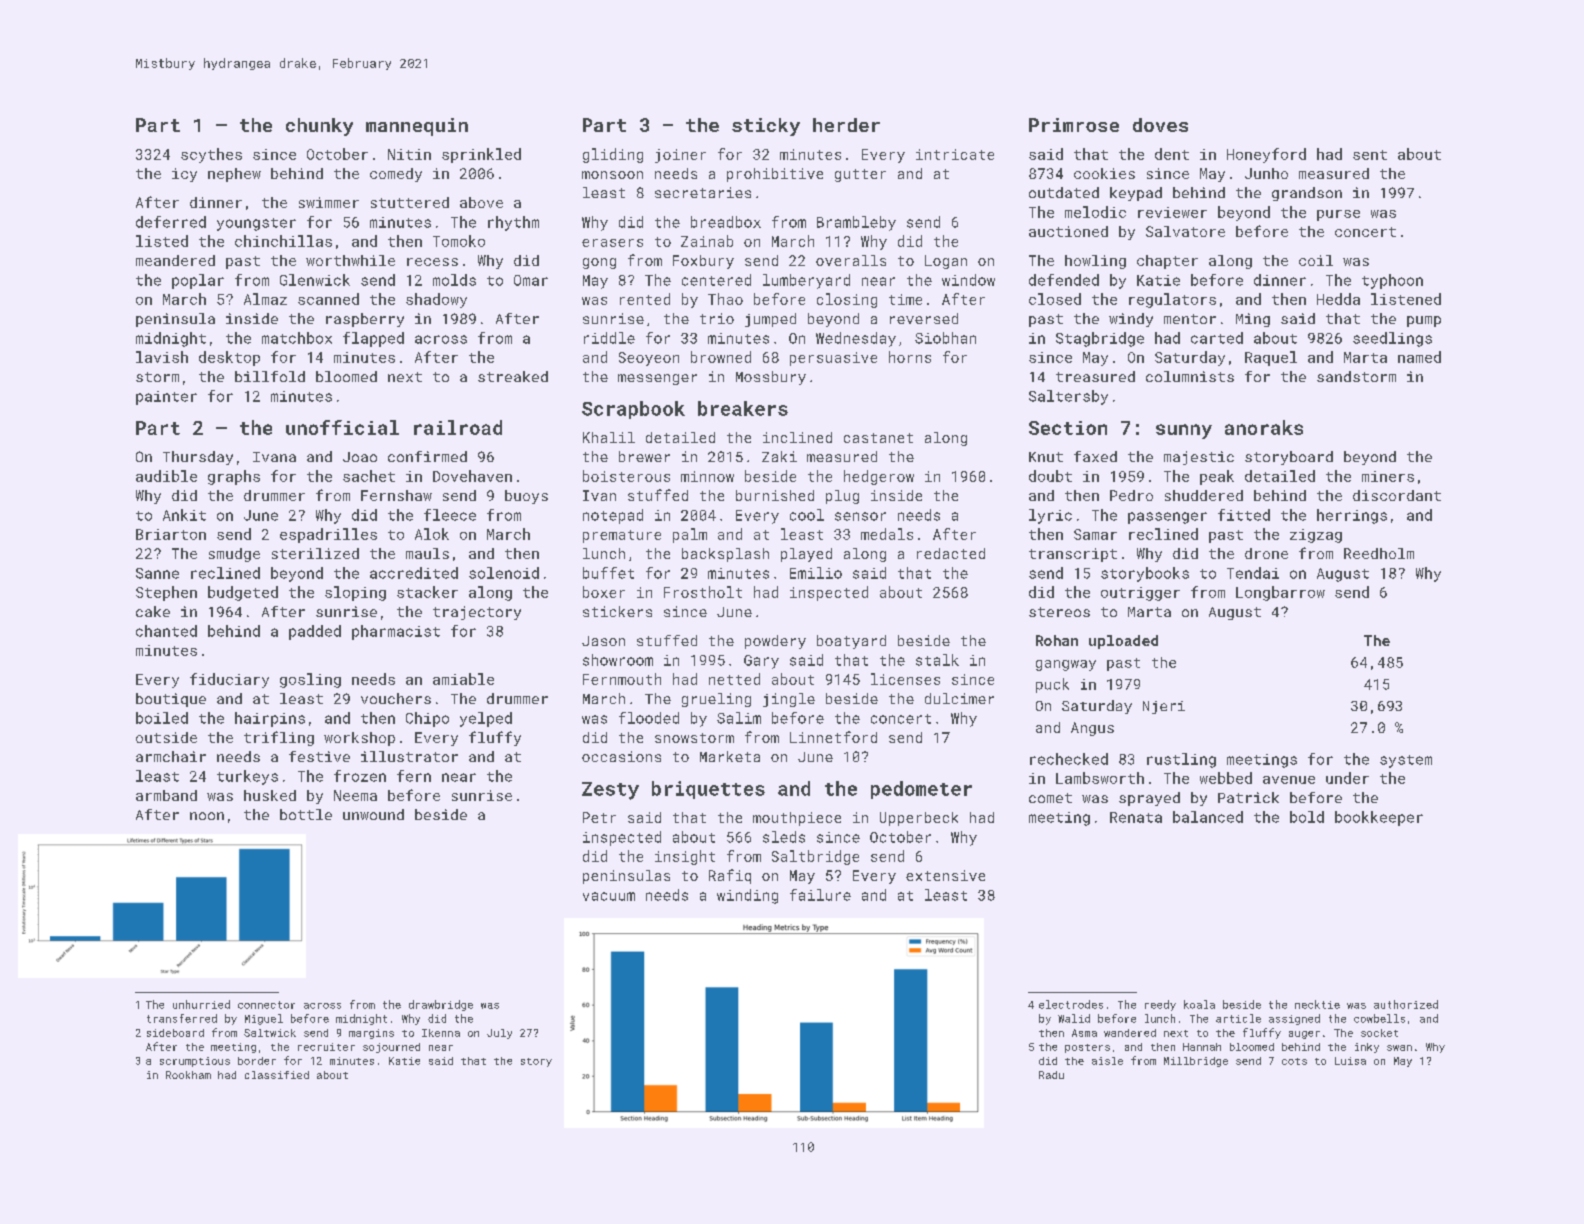  What do you see at coordinates (1271, 358) in the screenshot?
I see `Raquel` at bounding box center [1271, 358].
